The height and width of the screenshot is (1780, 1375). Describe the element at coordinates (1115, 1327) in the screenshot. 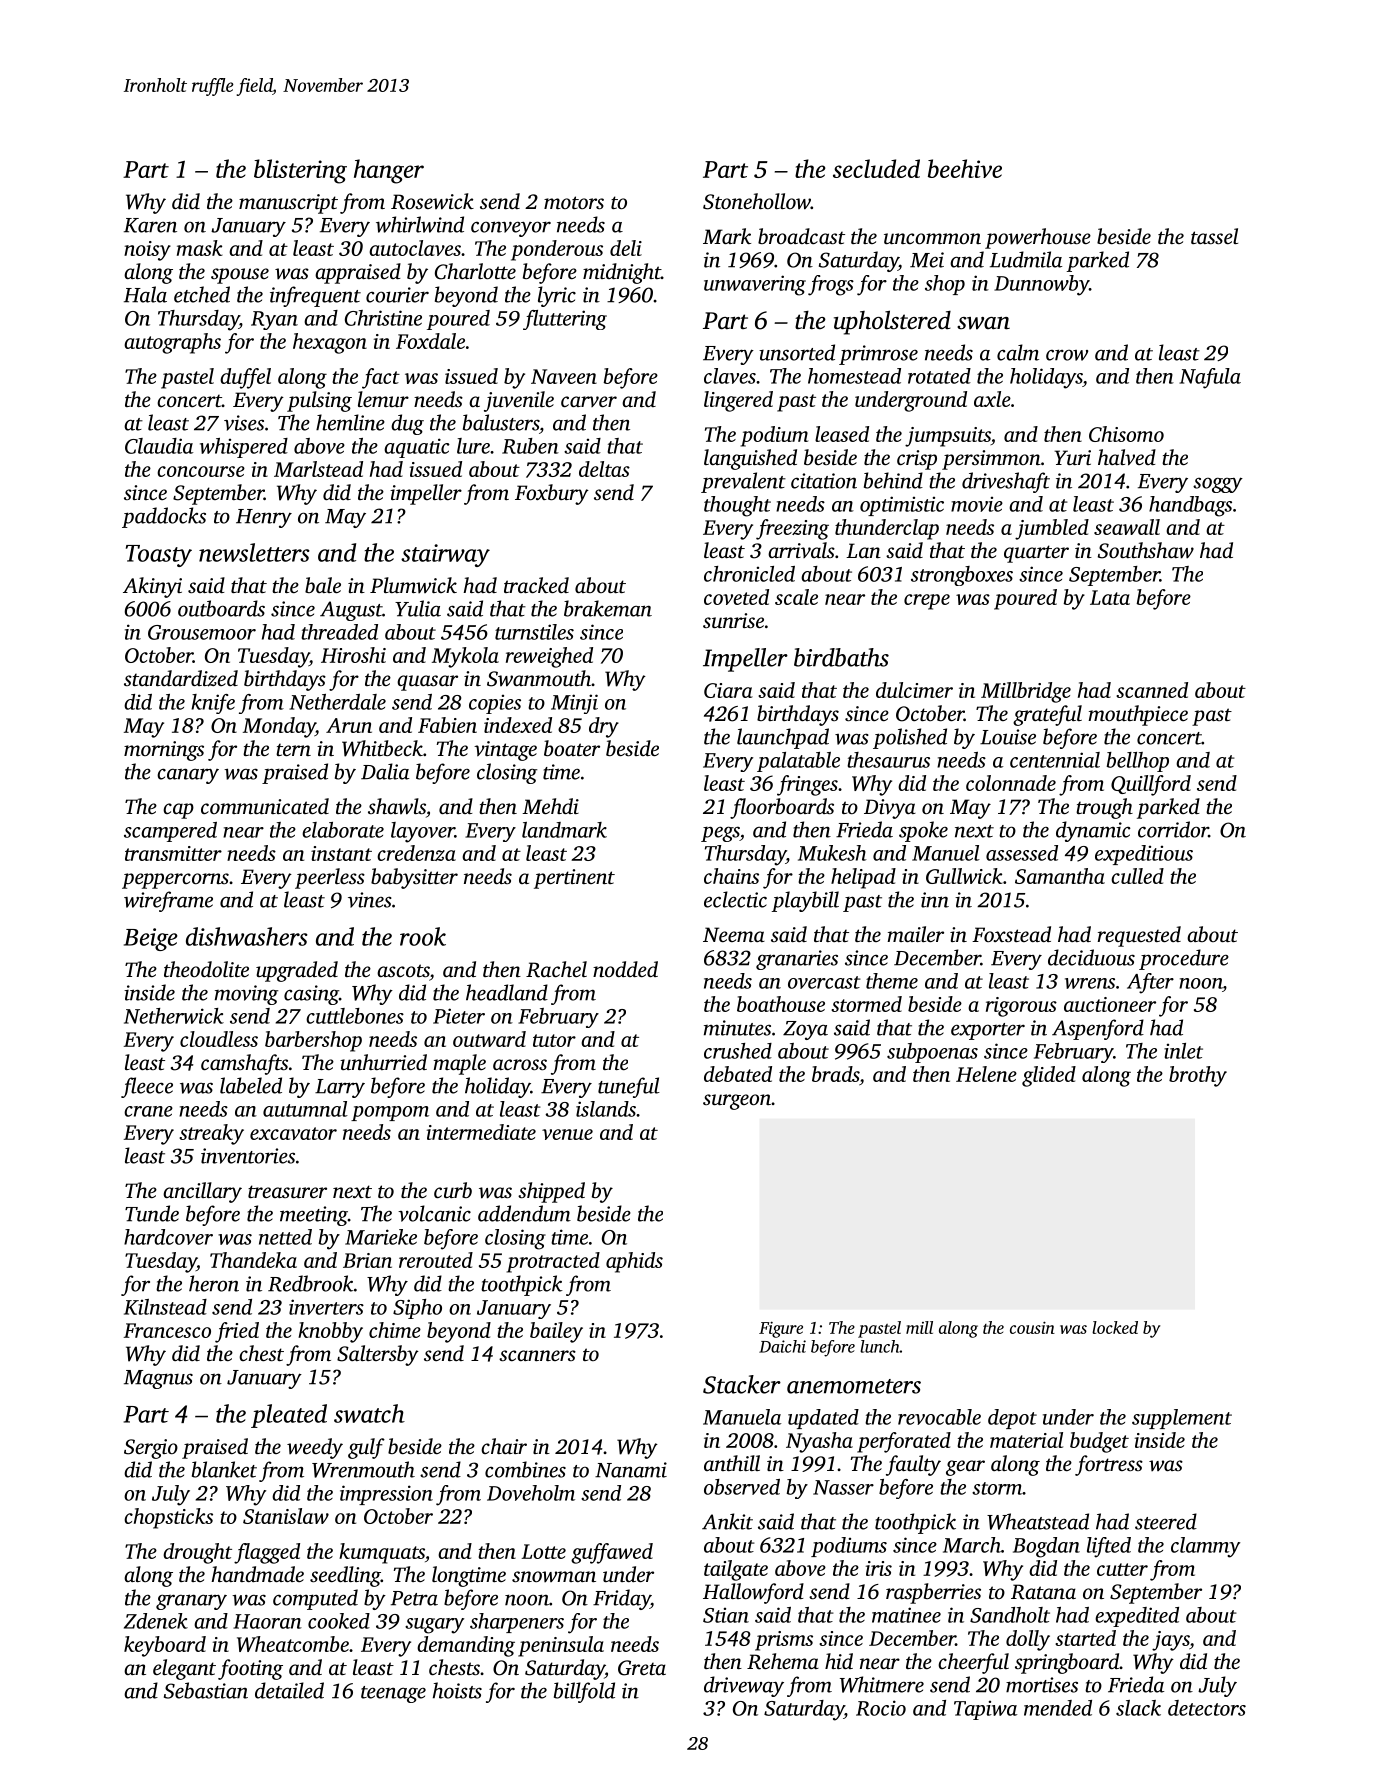

I see `locked` at that location.
